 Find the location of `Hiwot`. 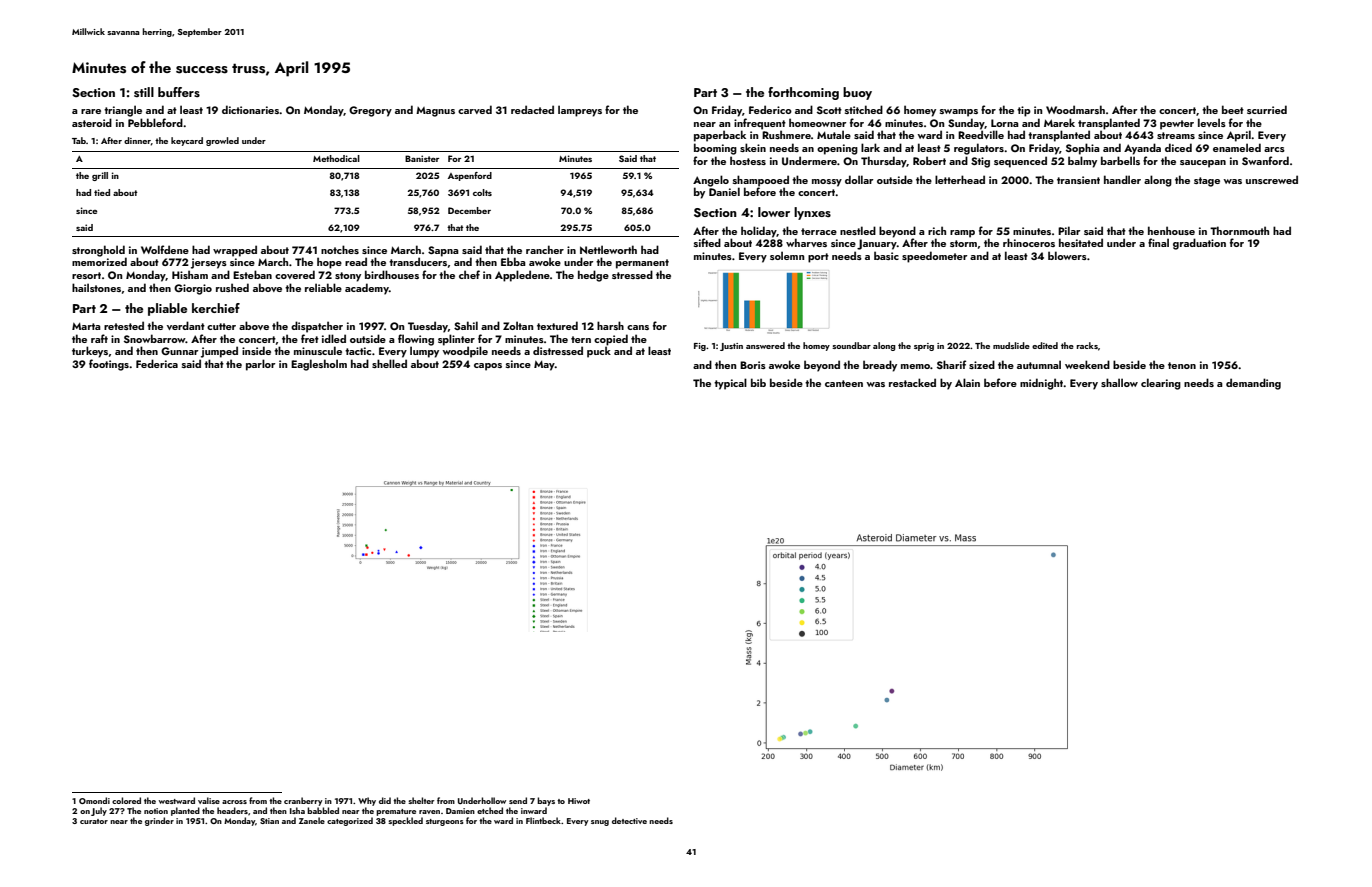

Hiwot is located at coordinates (579, 801).
